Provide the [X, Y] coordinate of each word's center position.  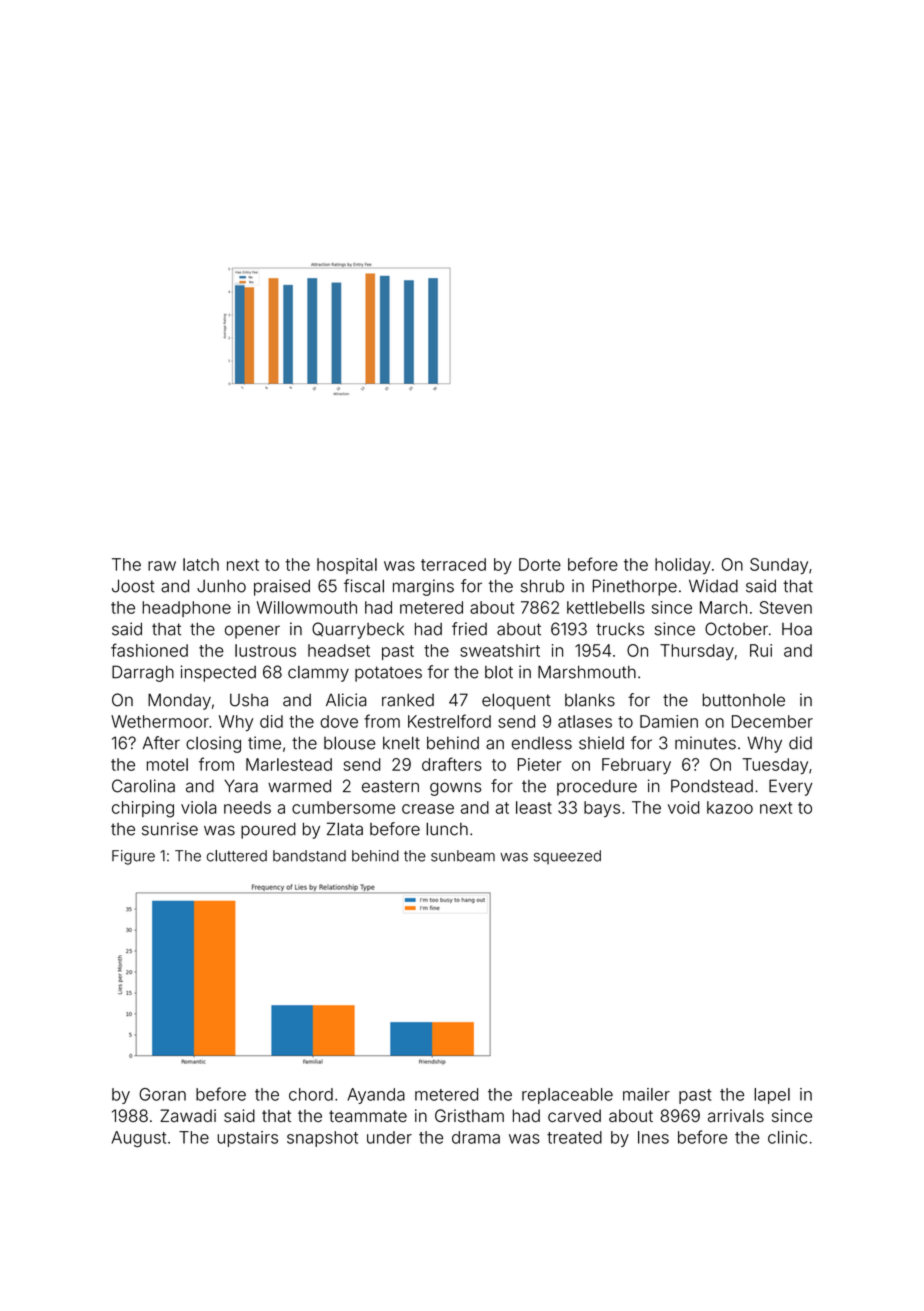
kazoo [730, 807]
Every [790, 787]
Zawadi [188, 1116]
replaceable [567, 1096]
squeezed [567, 857]
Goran [162, 1094]
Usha [249, 700]
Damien [669, 721]
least [534, 807]
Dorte [540, 564]
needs [247, 807]
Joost [133, 586]
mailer [646, 1094]
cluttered [237, 856]
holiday [683, 566]
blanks [590, 700]
